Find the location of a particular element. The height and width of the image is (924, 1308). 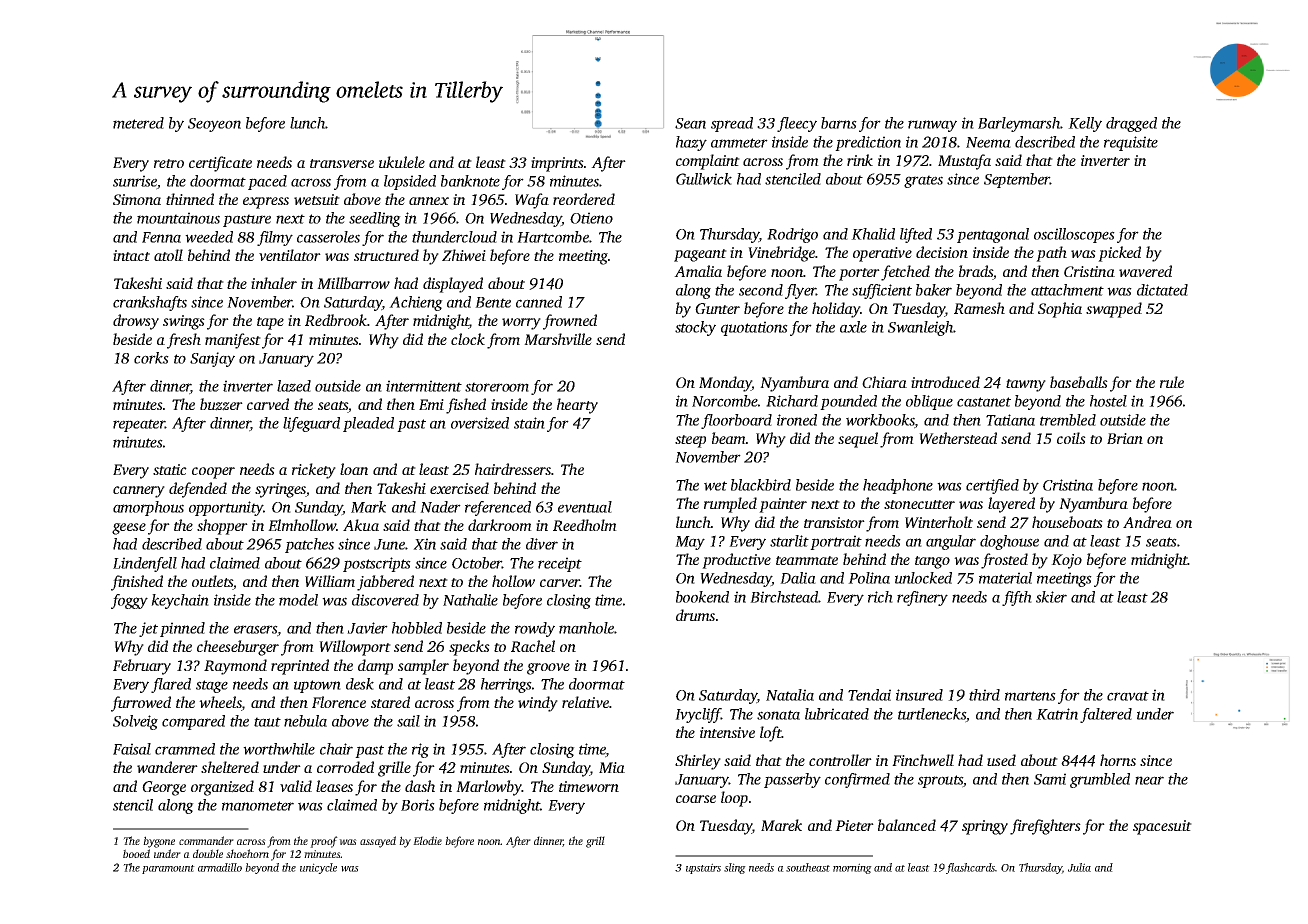

Ramesh is located at coordinates (979, 308).
